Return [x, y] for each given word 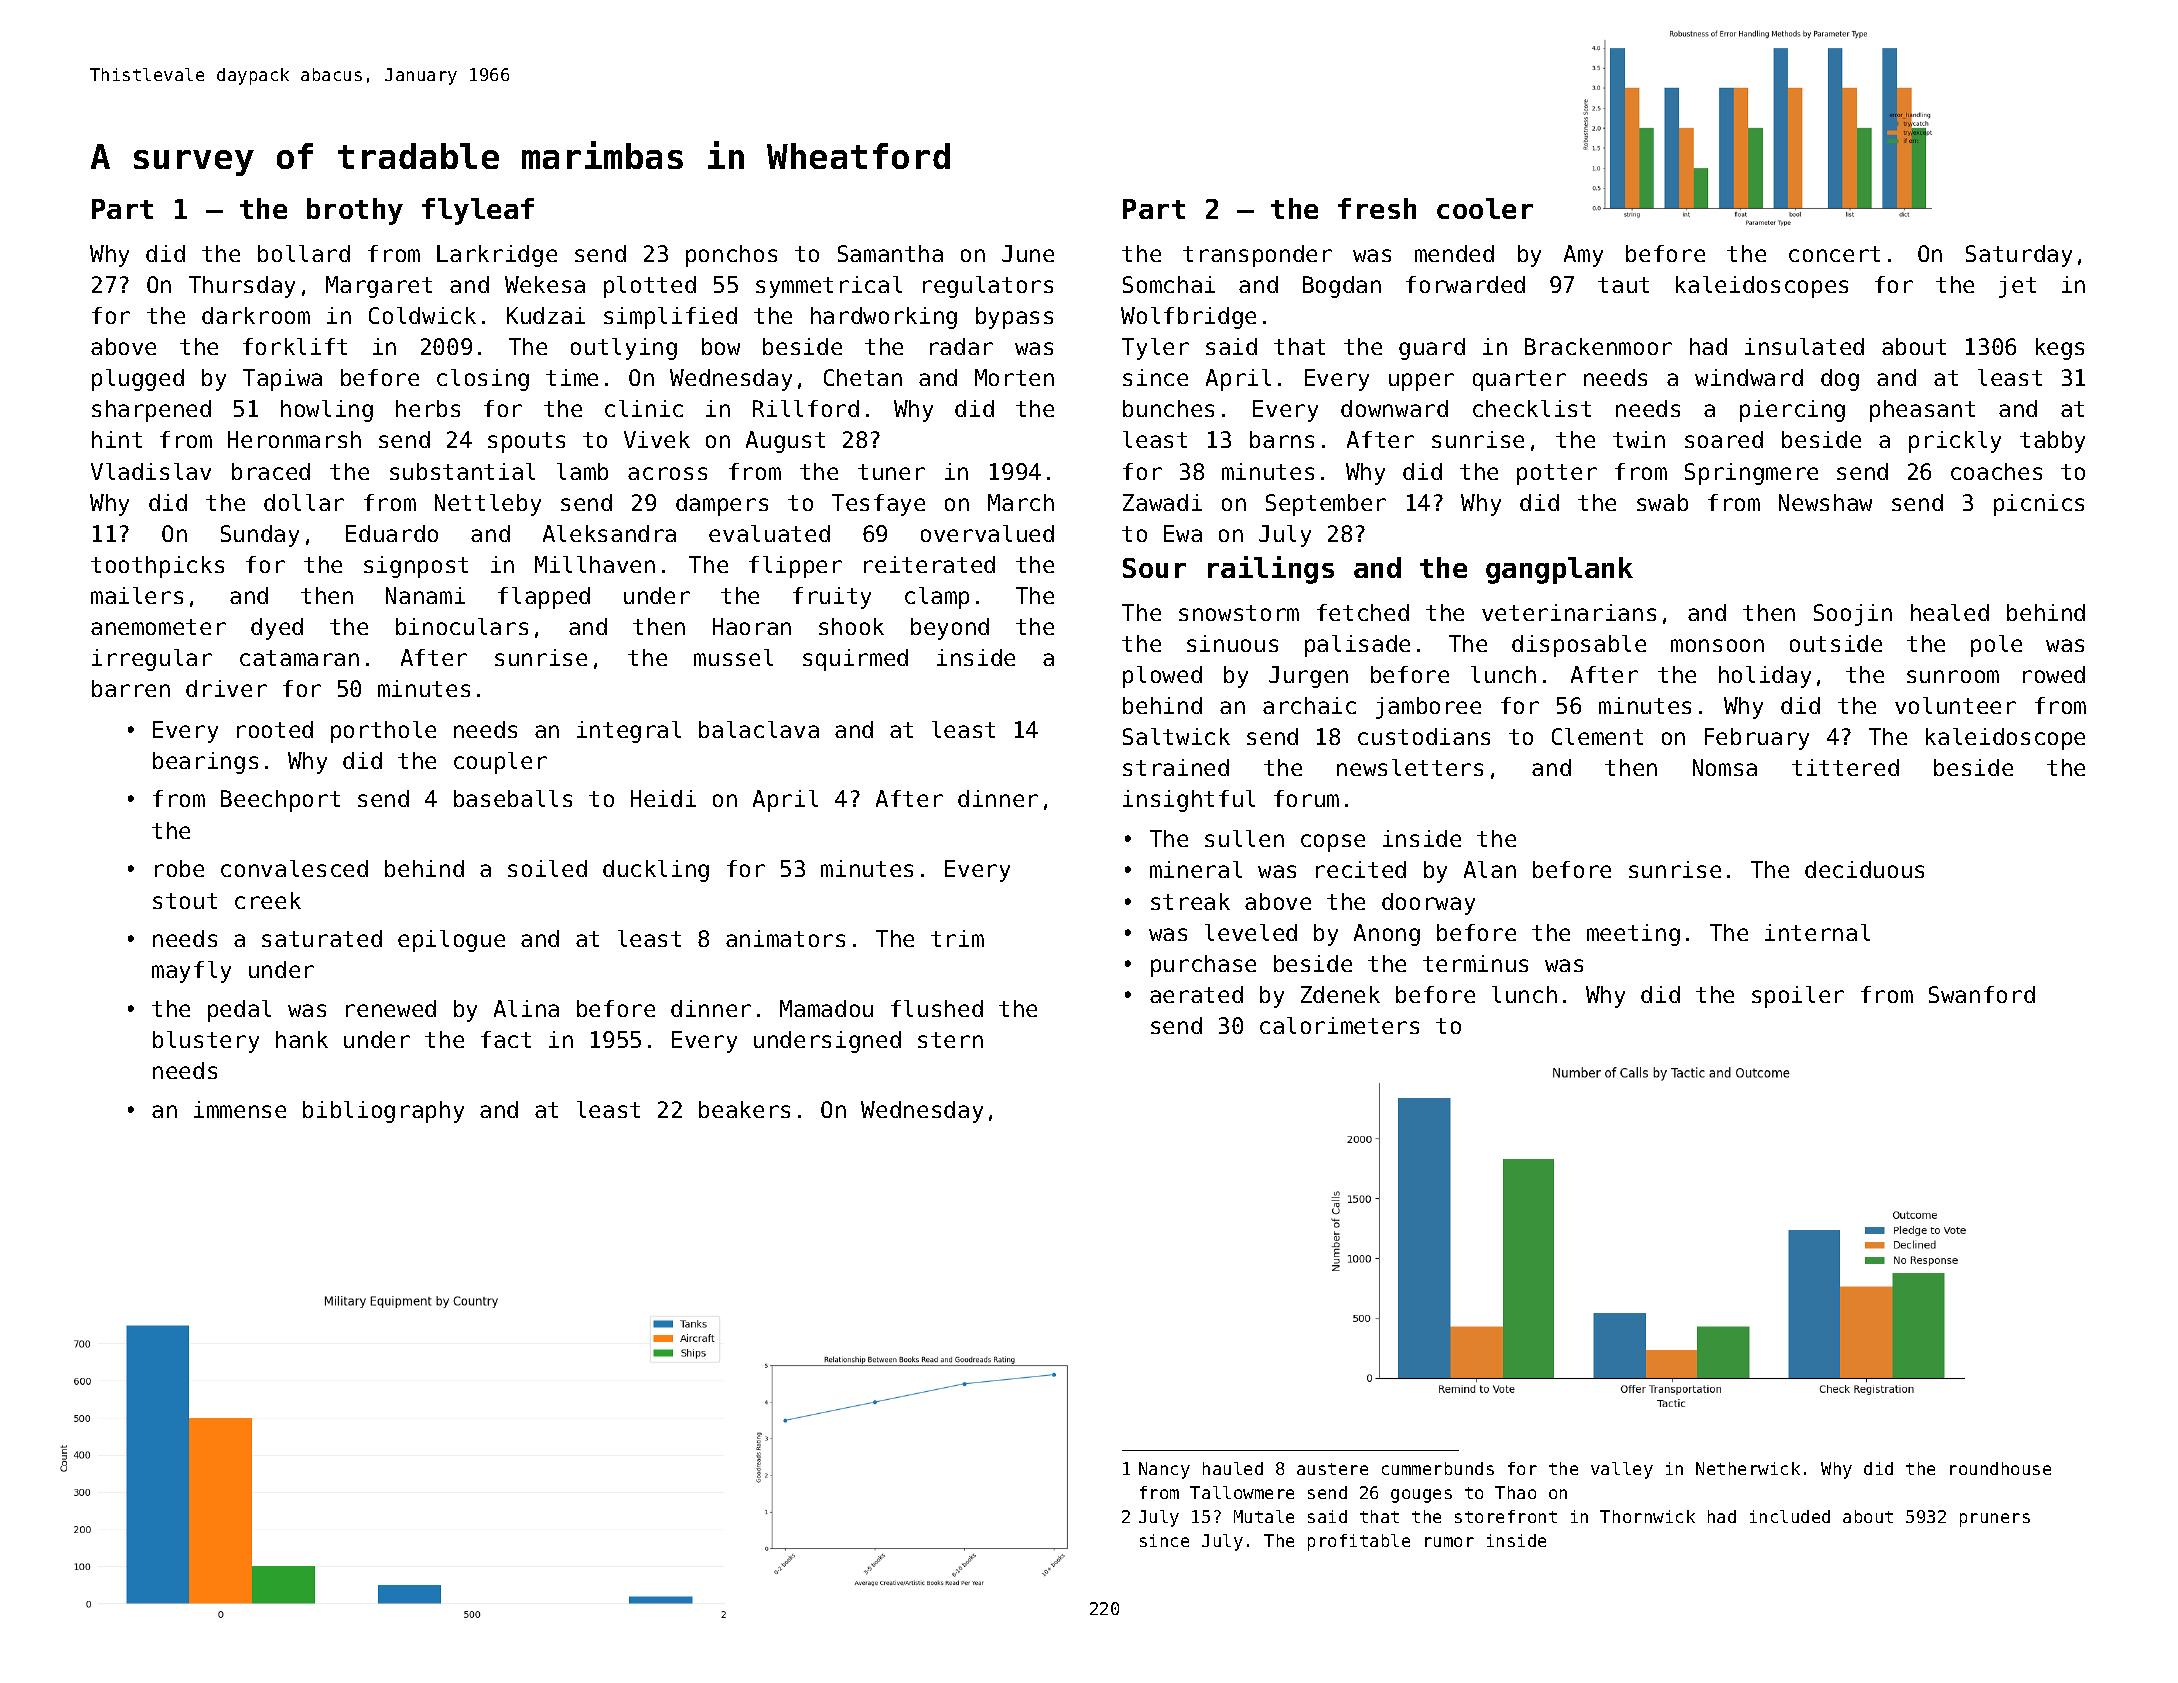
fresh [1377, 208]
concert [1834, 254]
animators [785, 938]
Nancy [1164, 1470]
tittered [1845, 767]
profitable [1359, 1542]
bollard [304, 253]
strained [1176, 767]
